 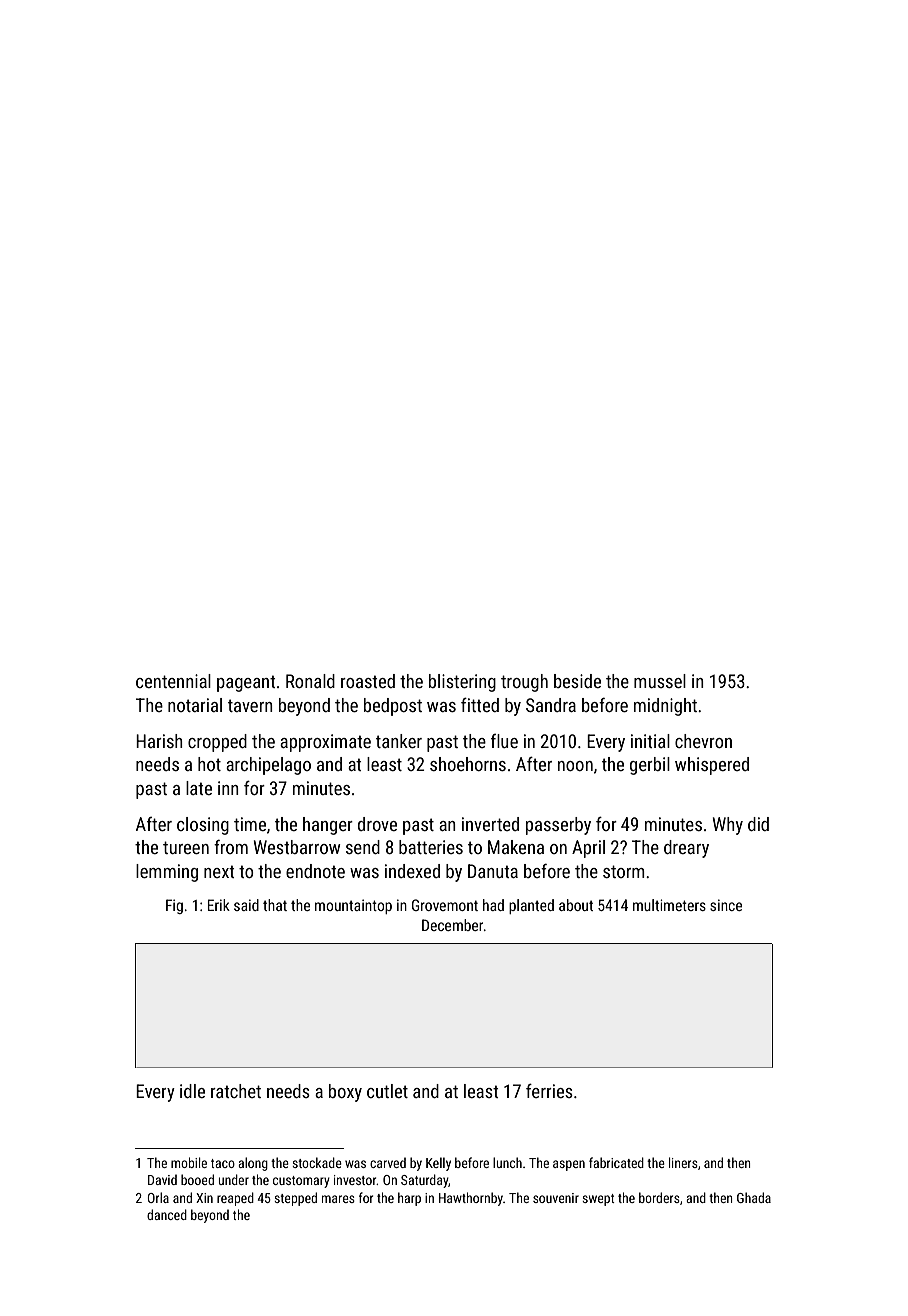 I want to click on since, so click(x=726, y=905).
